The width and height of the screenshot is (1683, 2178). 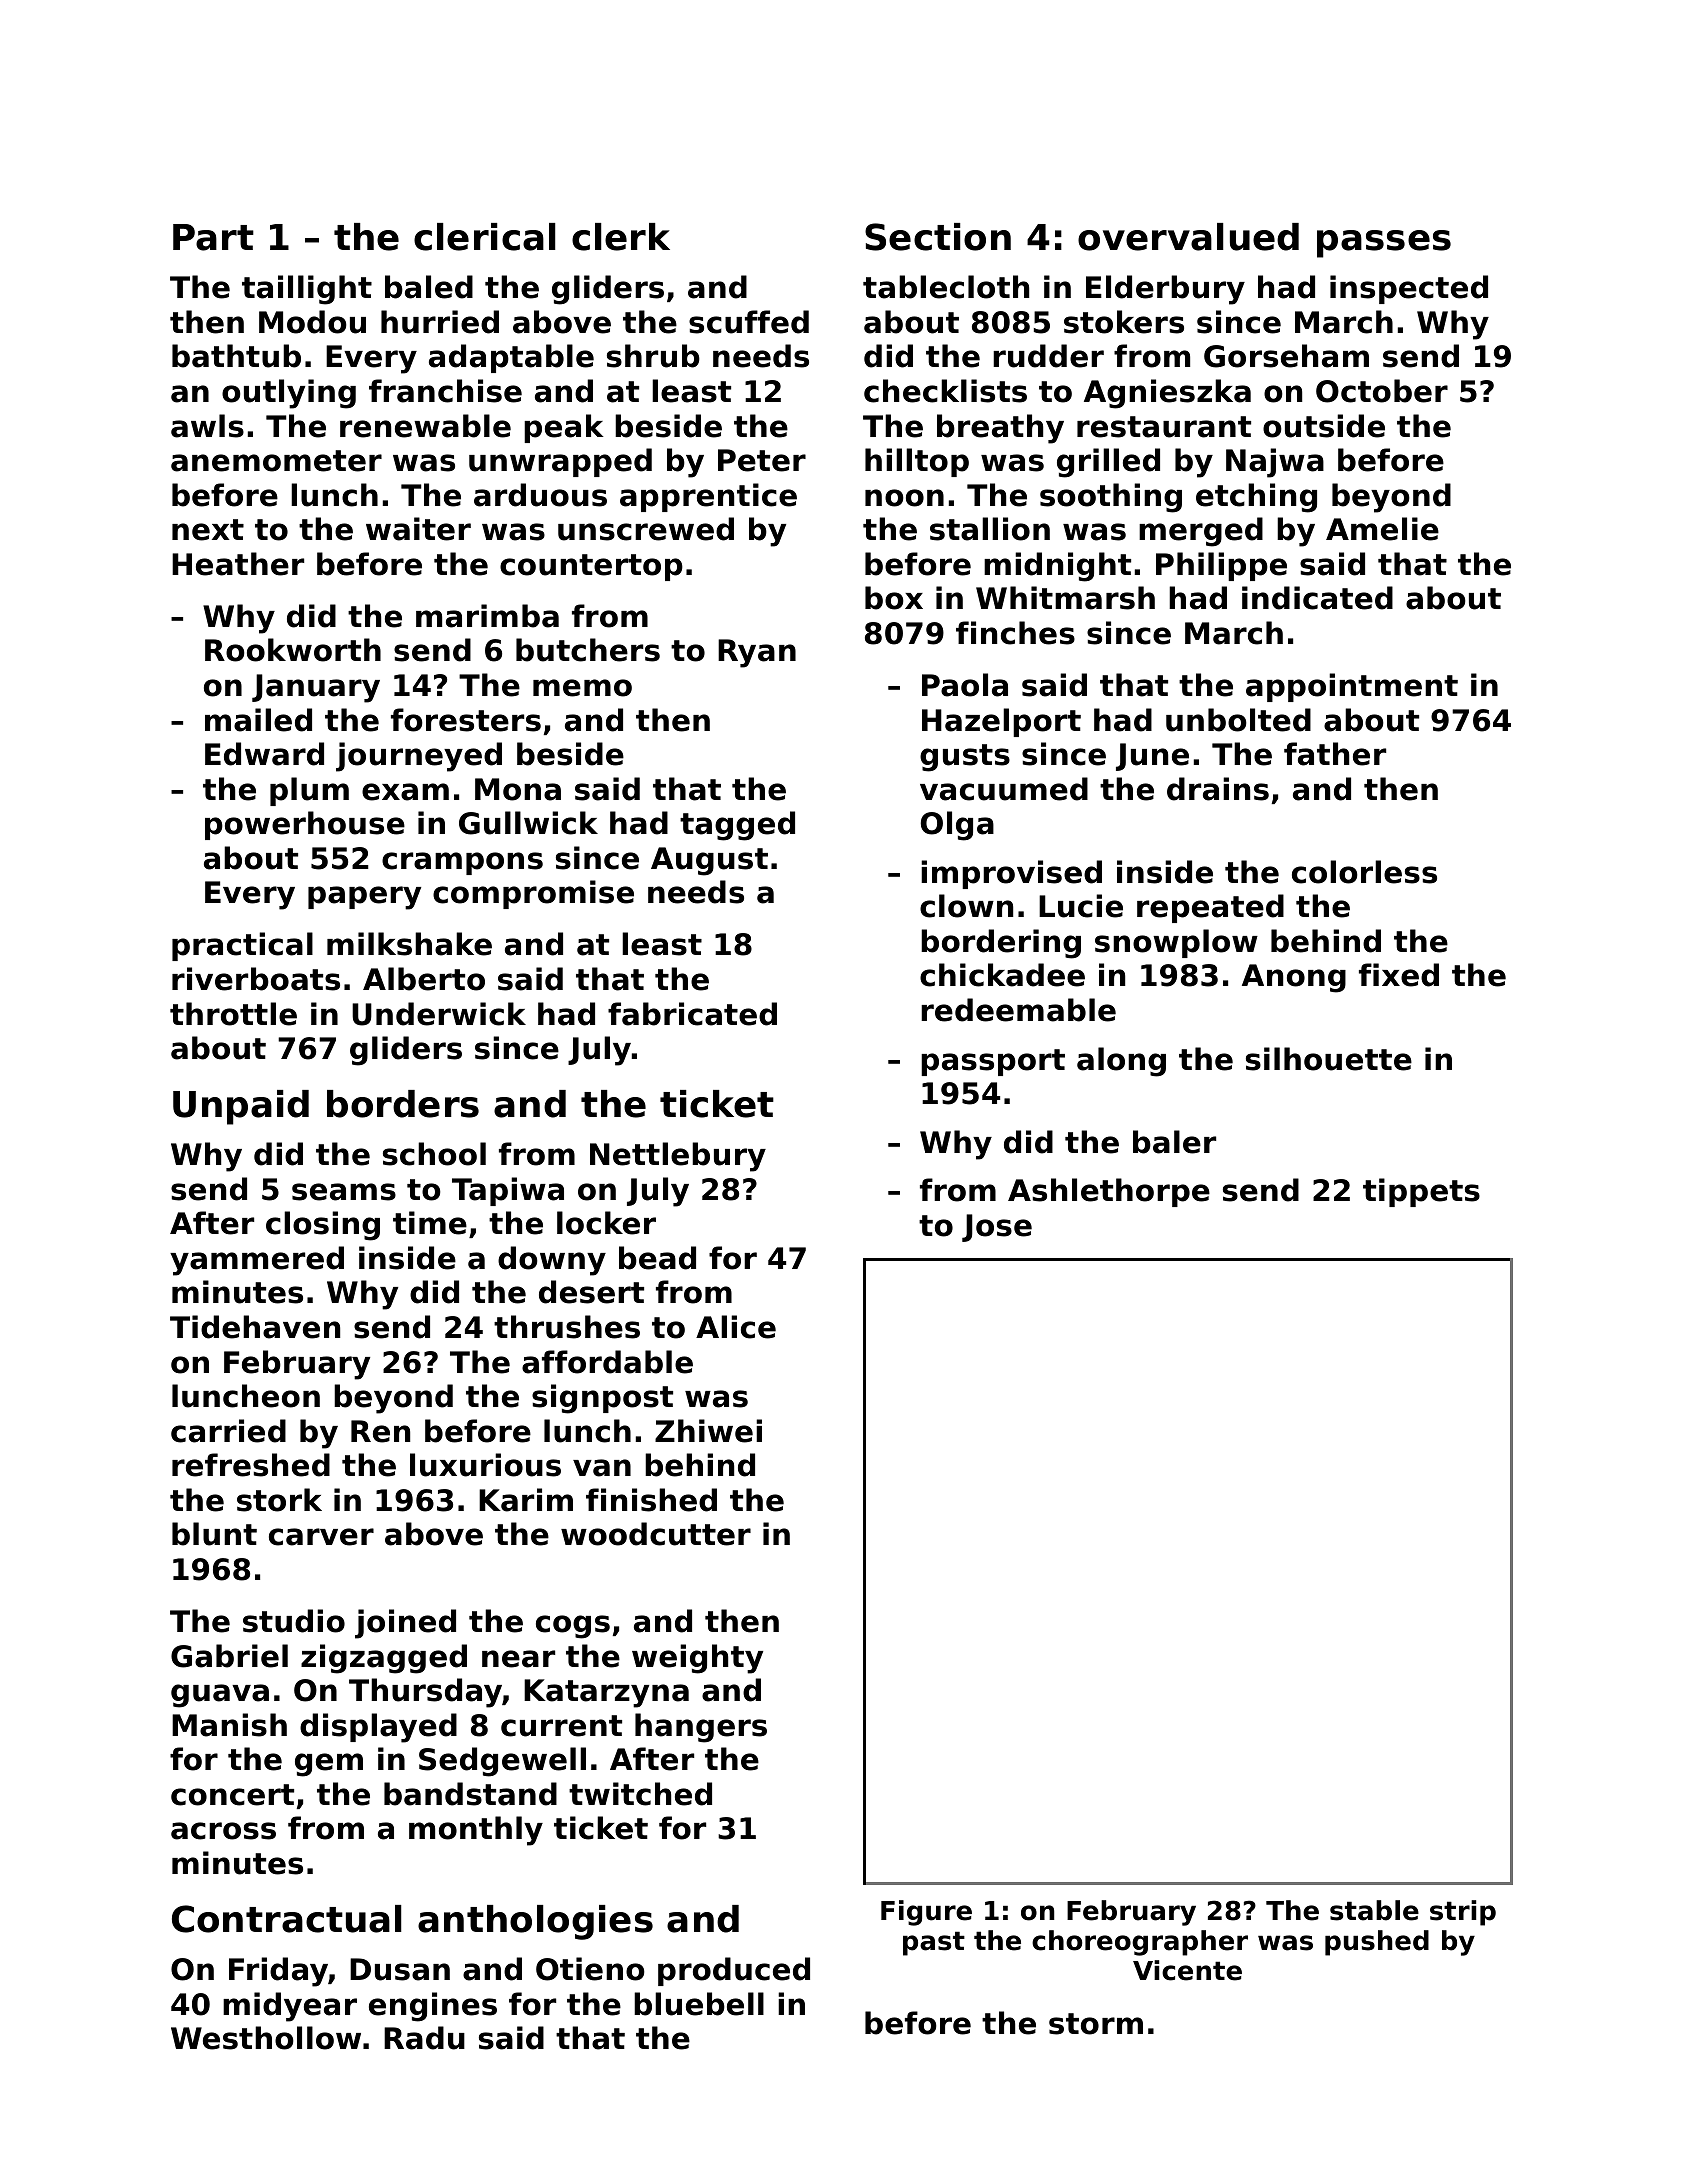 What do you see at coordinates (737, 826) in the screenshot?
I see `tagged` at bounding box center [737, 826].
